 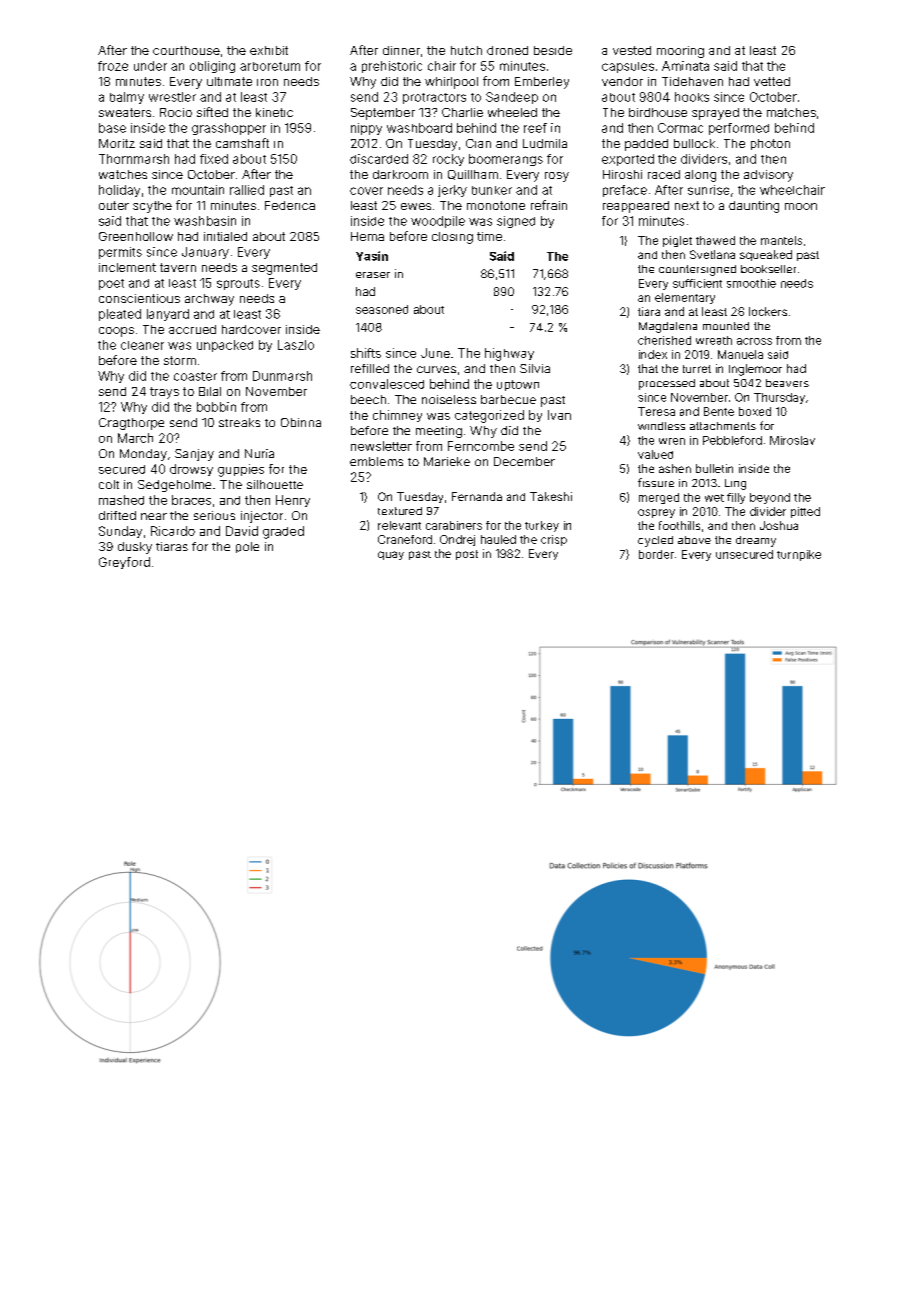 I want to click on above, so click(x=694, y=540).
